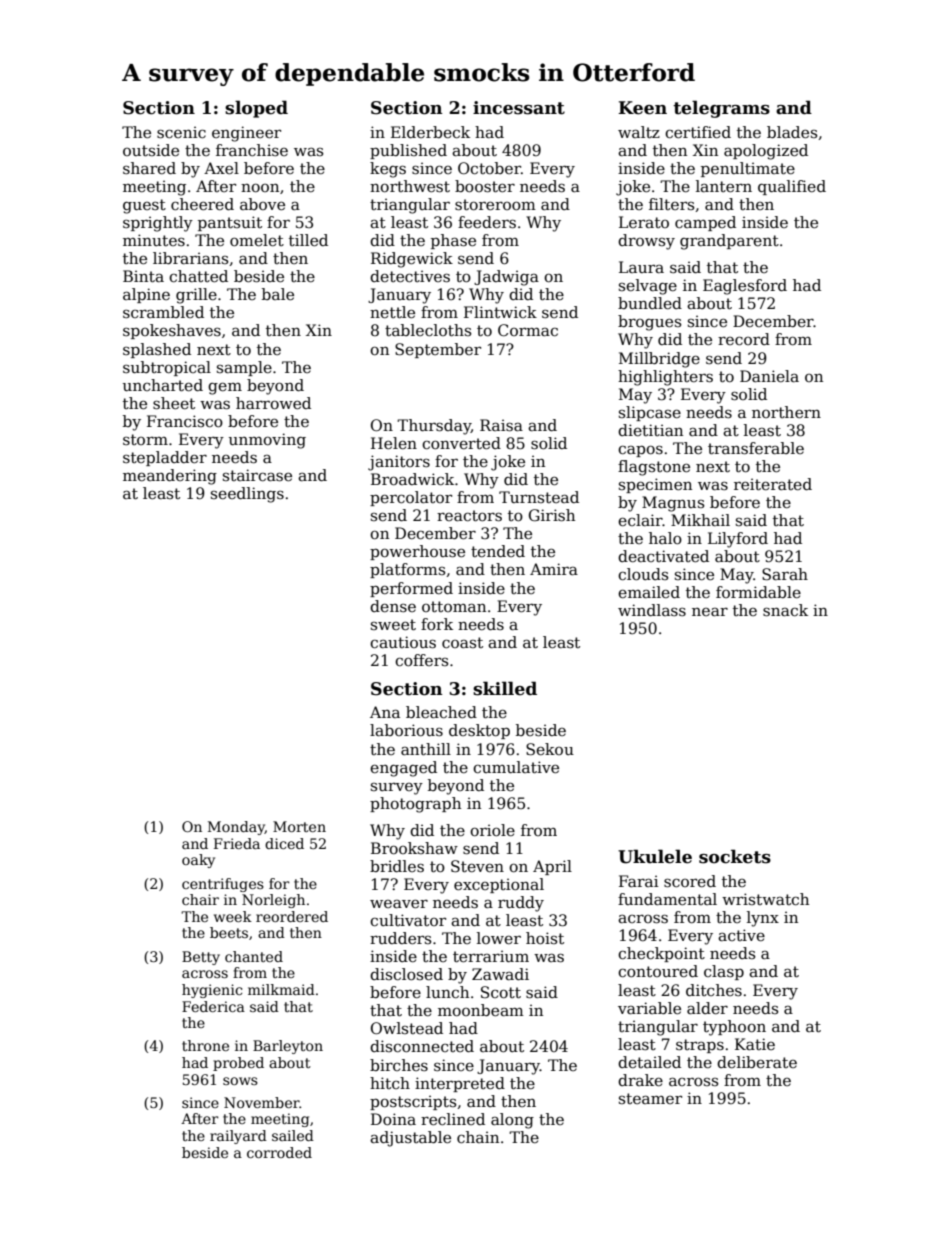  I want to click on adjustable, so click(410, 1139).
